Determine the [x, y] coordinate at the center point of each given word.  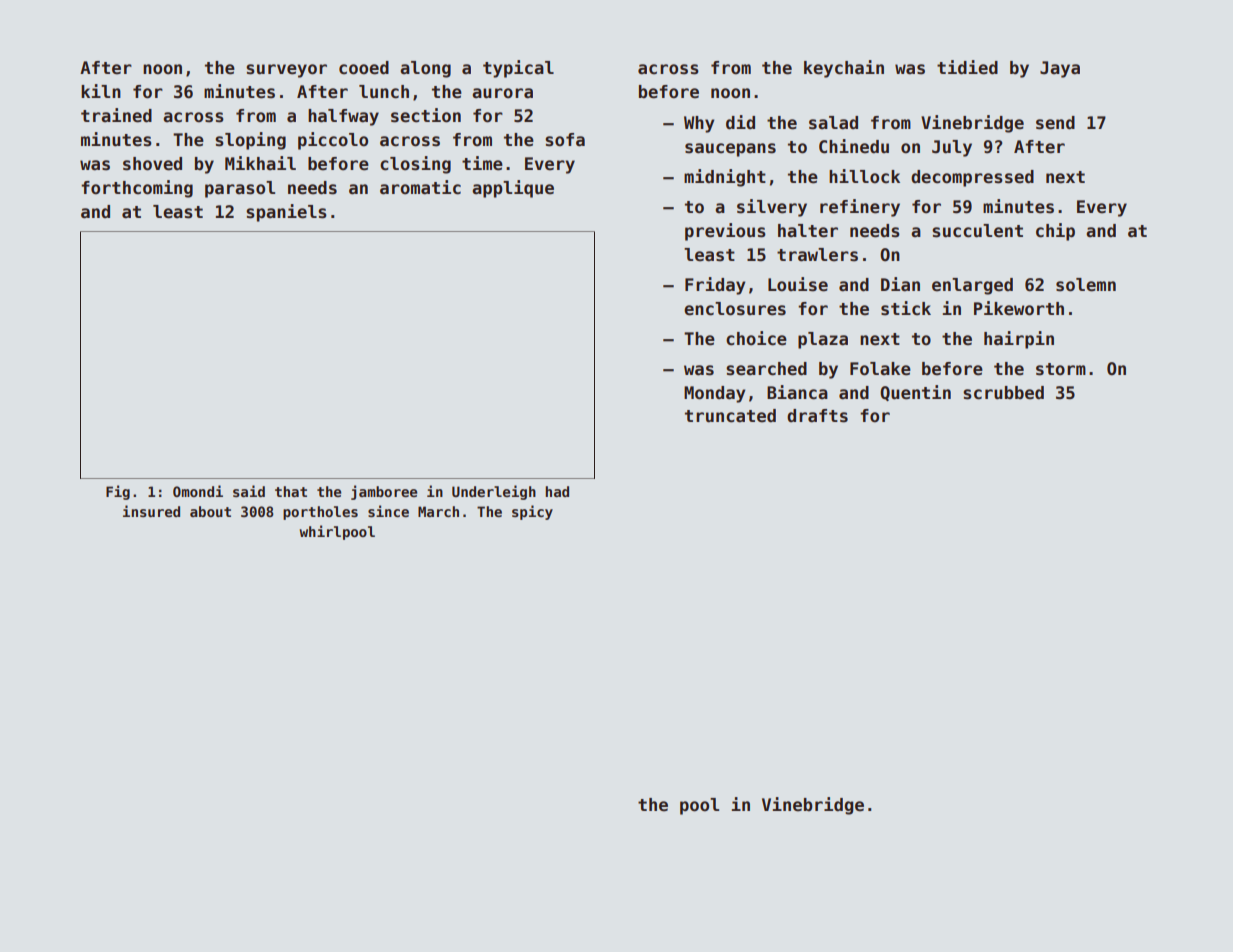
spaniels [286, 213]
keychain [844, 69]
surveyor [286, 71]
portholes [320, 513]
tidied [967, 67]
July [952, 148]
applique [513, 189]
